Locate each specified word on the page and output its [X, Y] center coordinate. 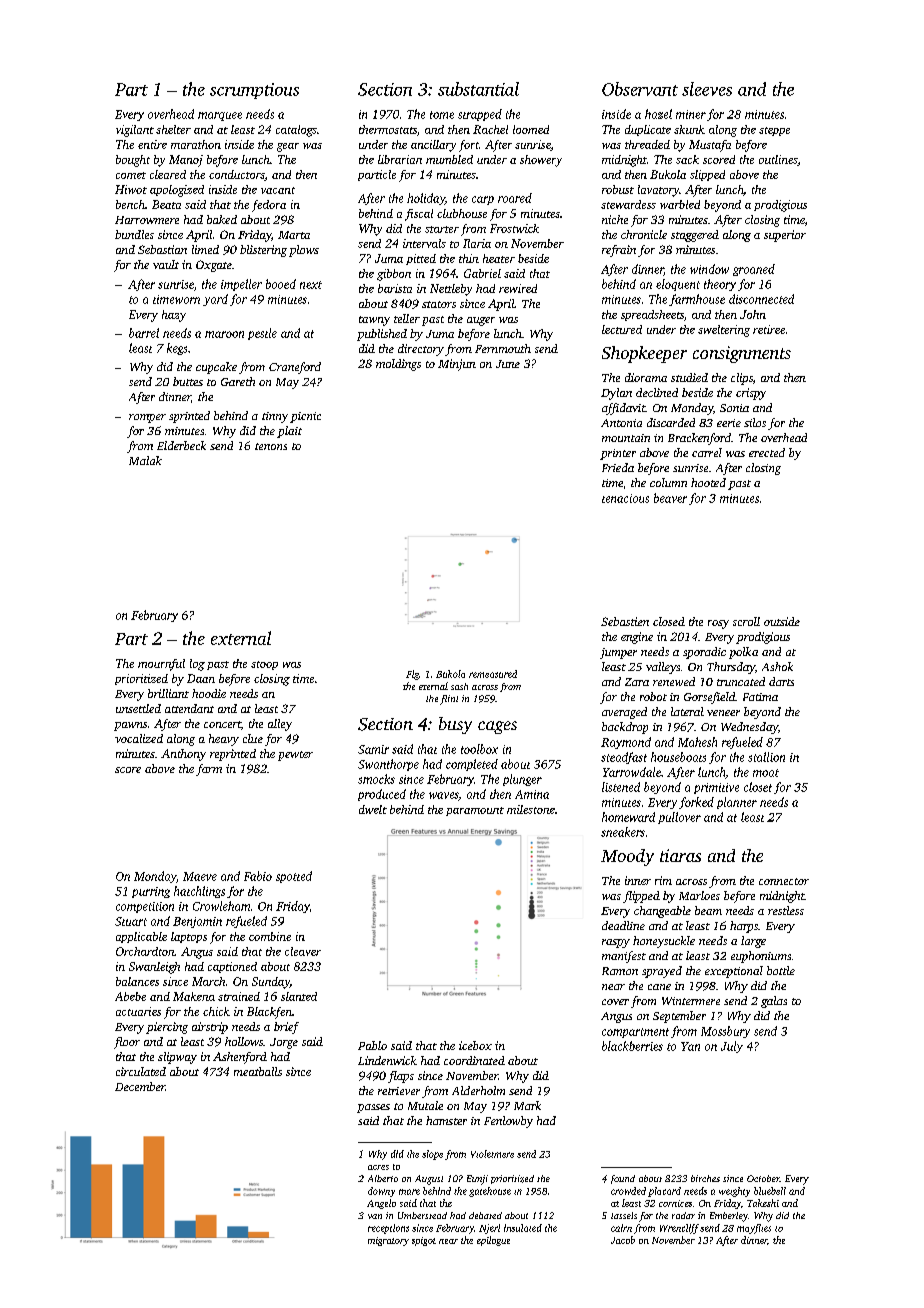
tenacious [625, 498]
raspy [616, 943]
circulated [141, 1071]
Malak [145, 460]
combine [270, 936]
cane [659, 987]
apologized [177, 191]
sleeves [707, 89]
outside [782, 621]
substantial [478, 89]
